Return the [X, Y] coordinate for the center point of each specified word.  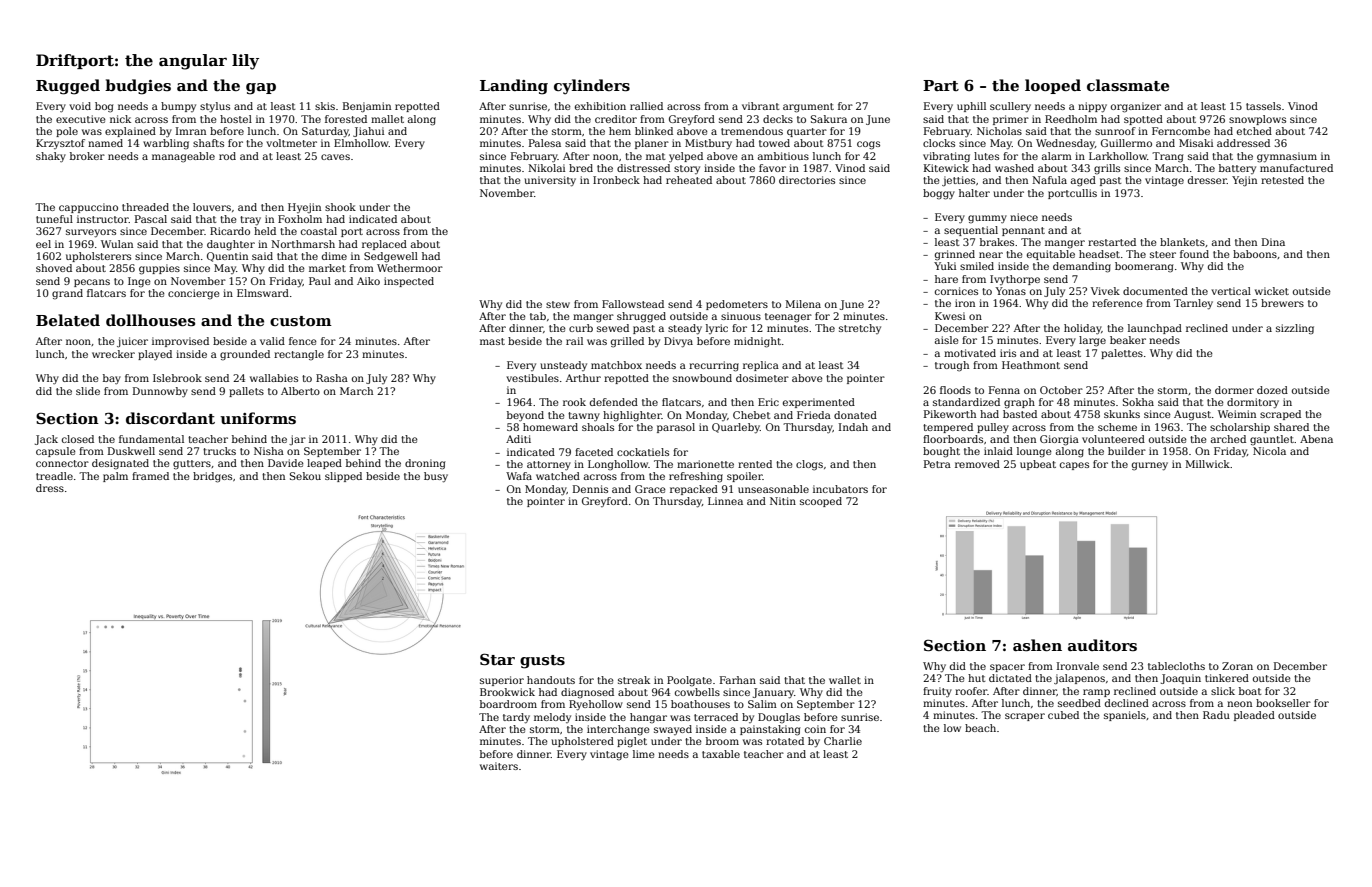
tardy [516, 718]
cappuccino [88, 208]
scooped [821, 502]
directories [807, 180]
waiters [499, 766]
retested [1282, 180]
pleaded [1254, 716]
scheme [1117, 427]
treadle [54, 476]
